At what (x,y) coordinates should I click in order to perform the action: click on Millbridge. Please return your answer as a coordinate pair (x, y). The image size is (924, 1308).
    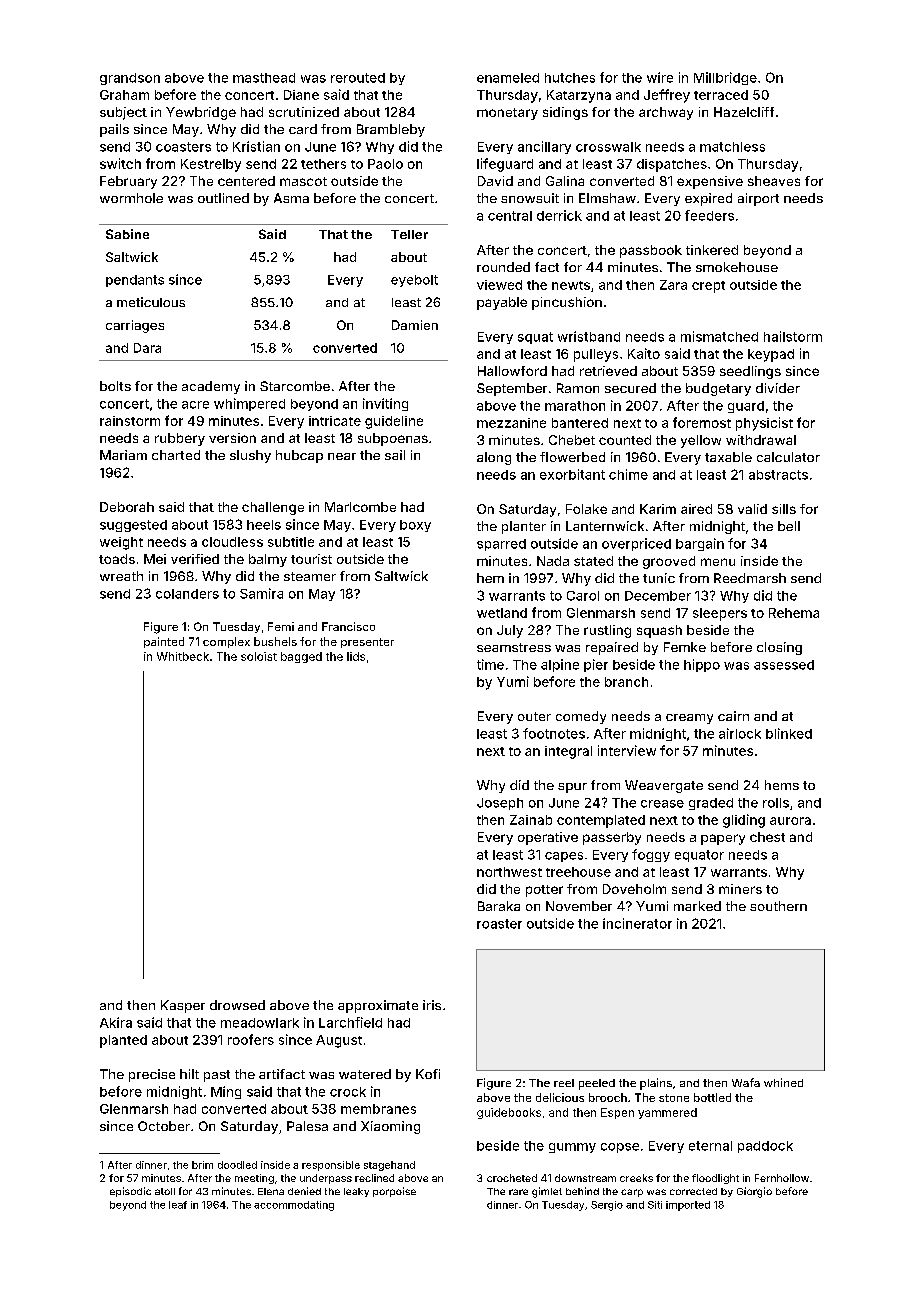
    Looking at the image, I should click on (725, 78).
